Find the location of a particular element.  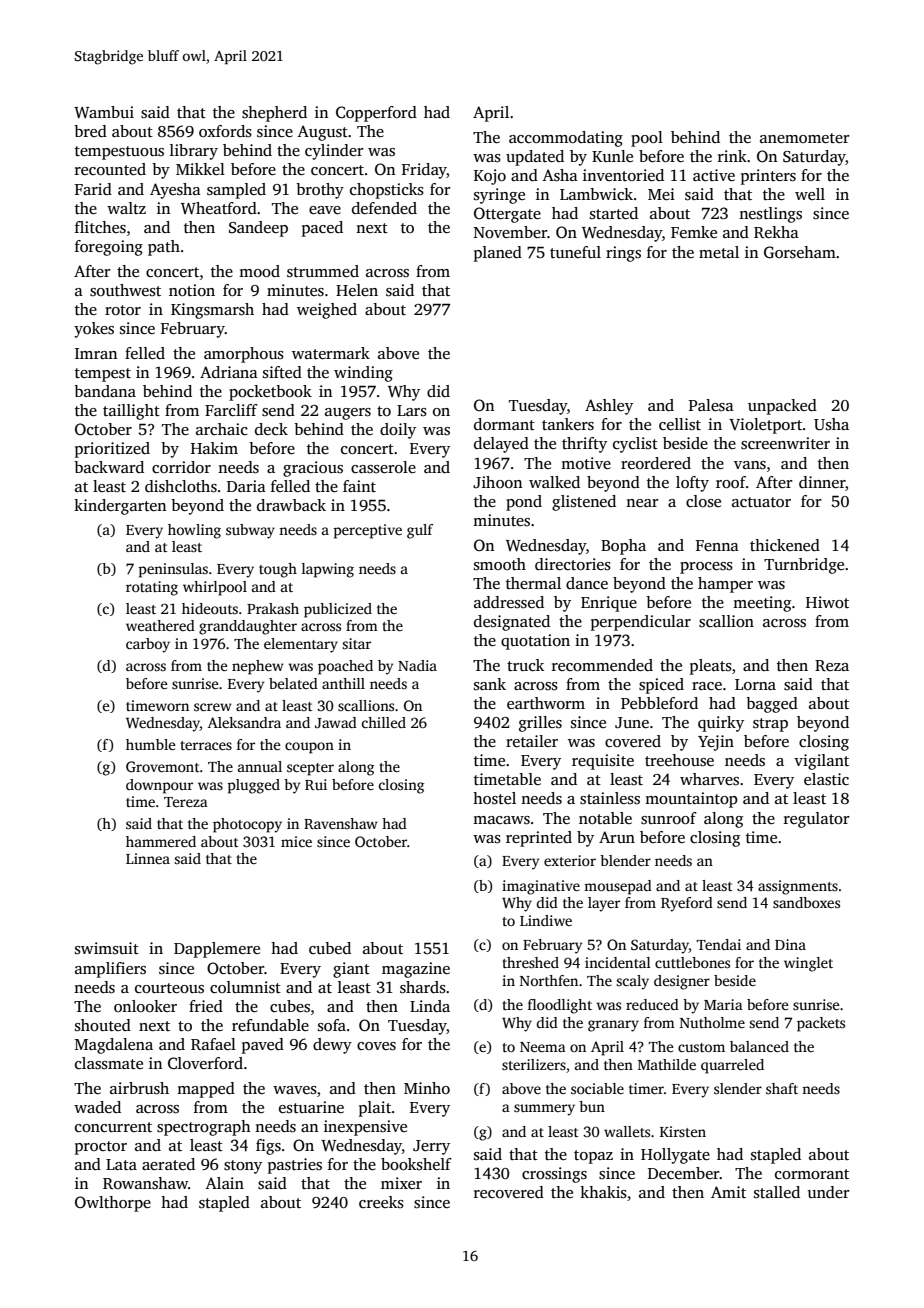

Jawad is located at coordinates (336, 722).
